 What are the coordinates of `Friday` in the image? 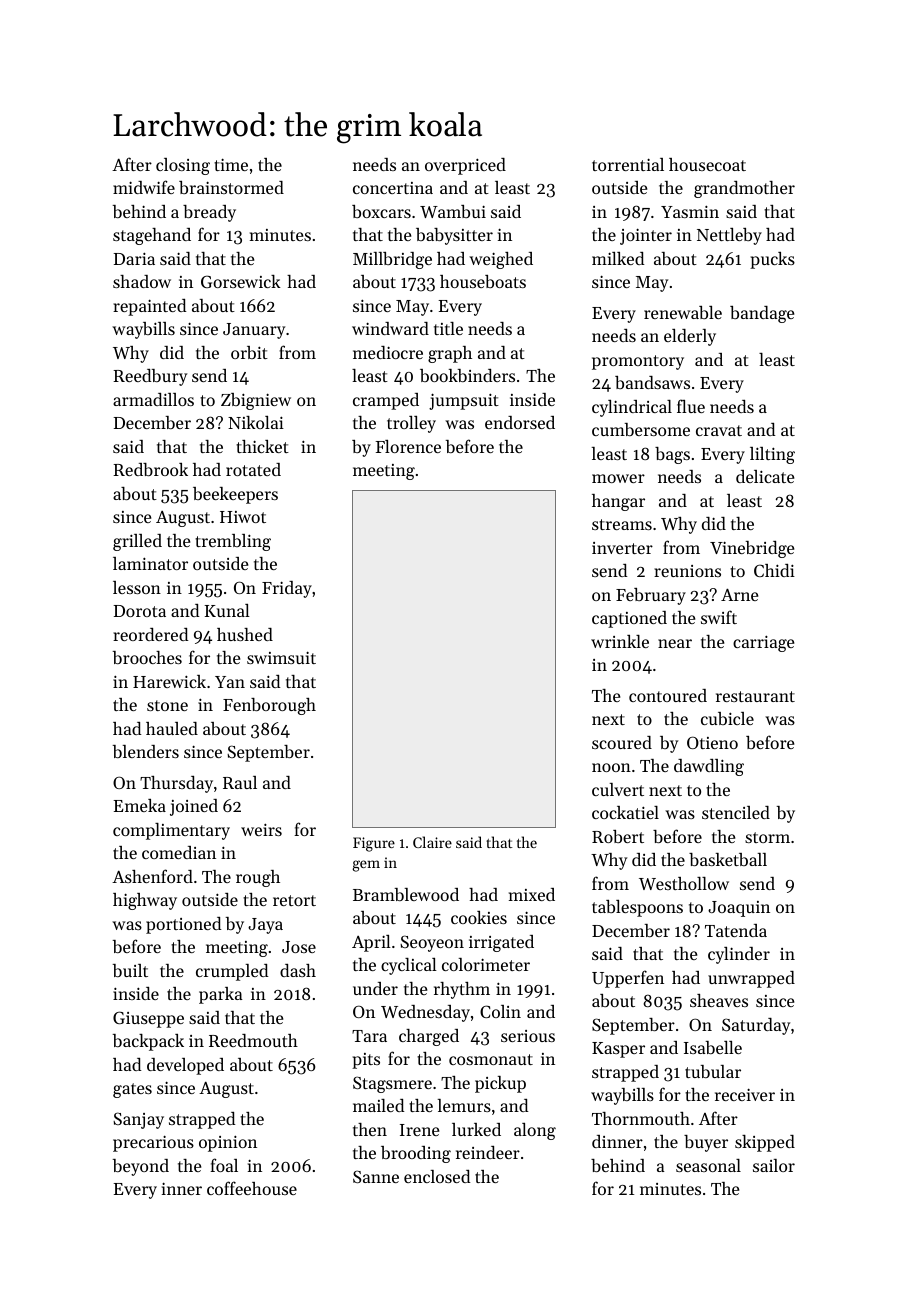 It's located at (287, 589).
